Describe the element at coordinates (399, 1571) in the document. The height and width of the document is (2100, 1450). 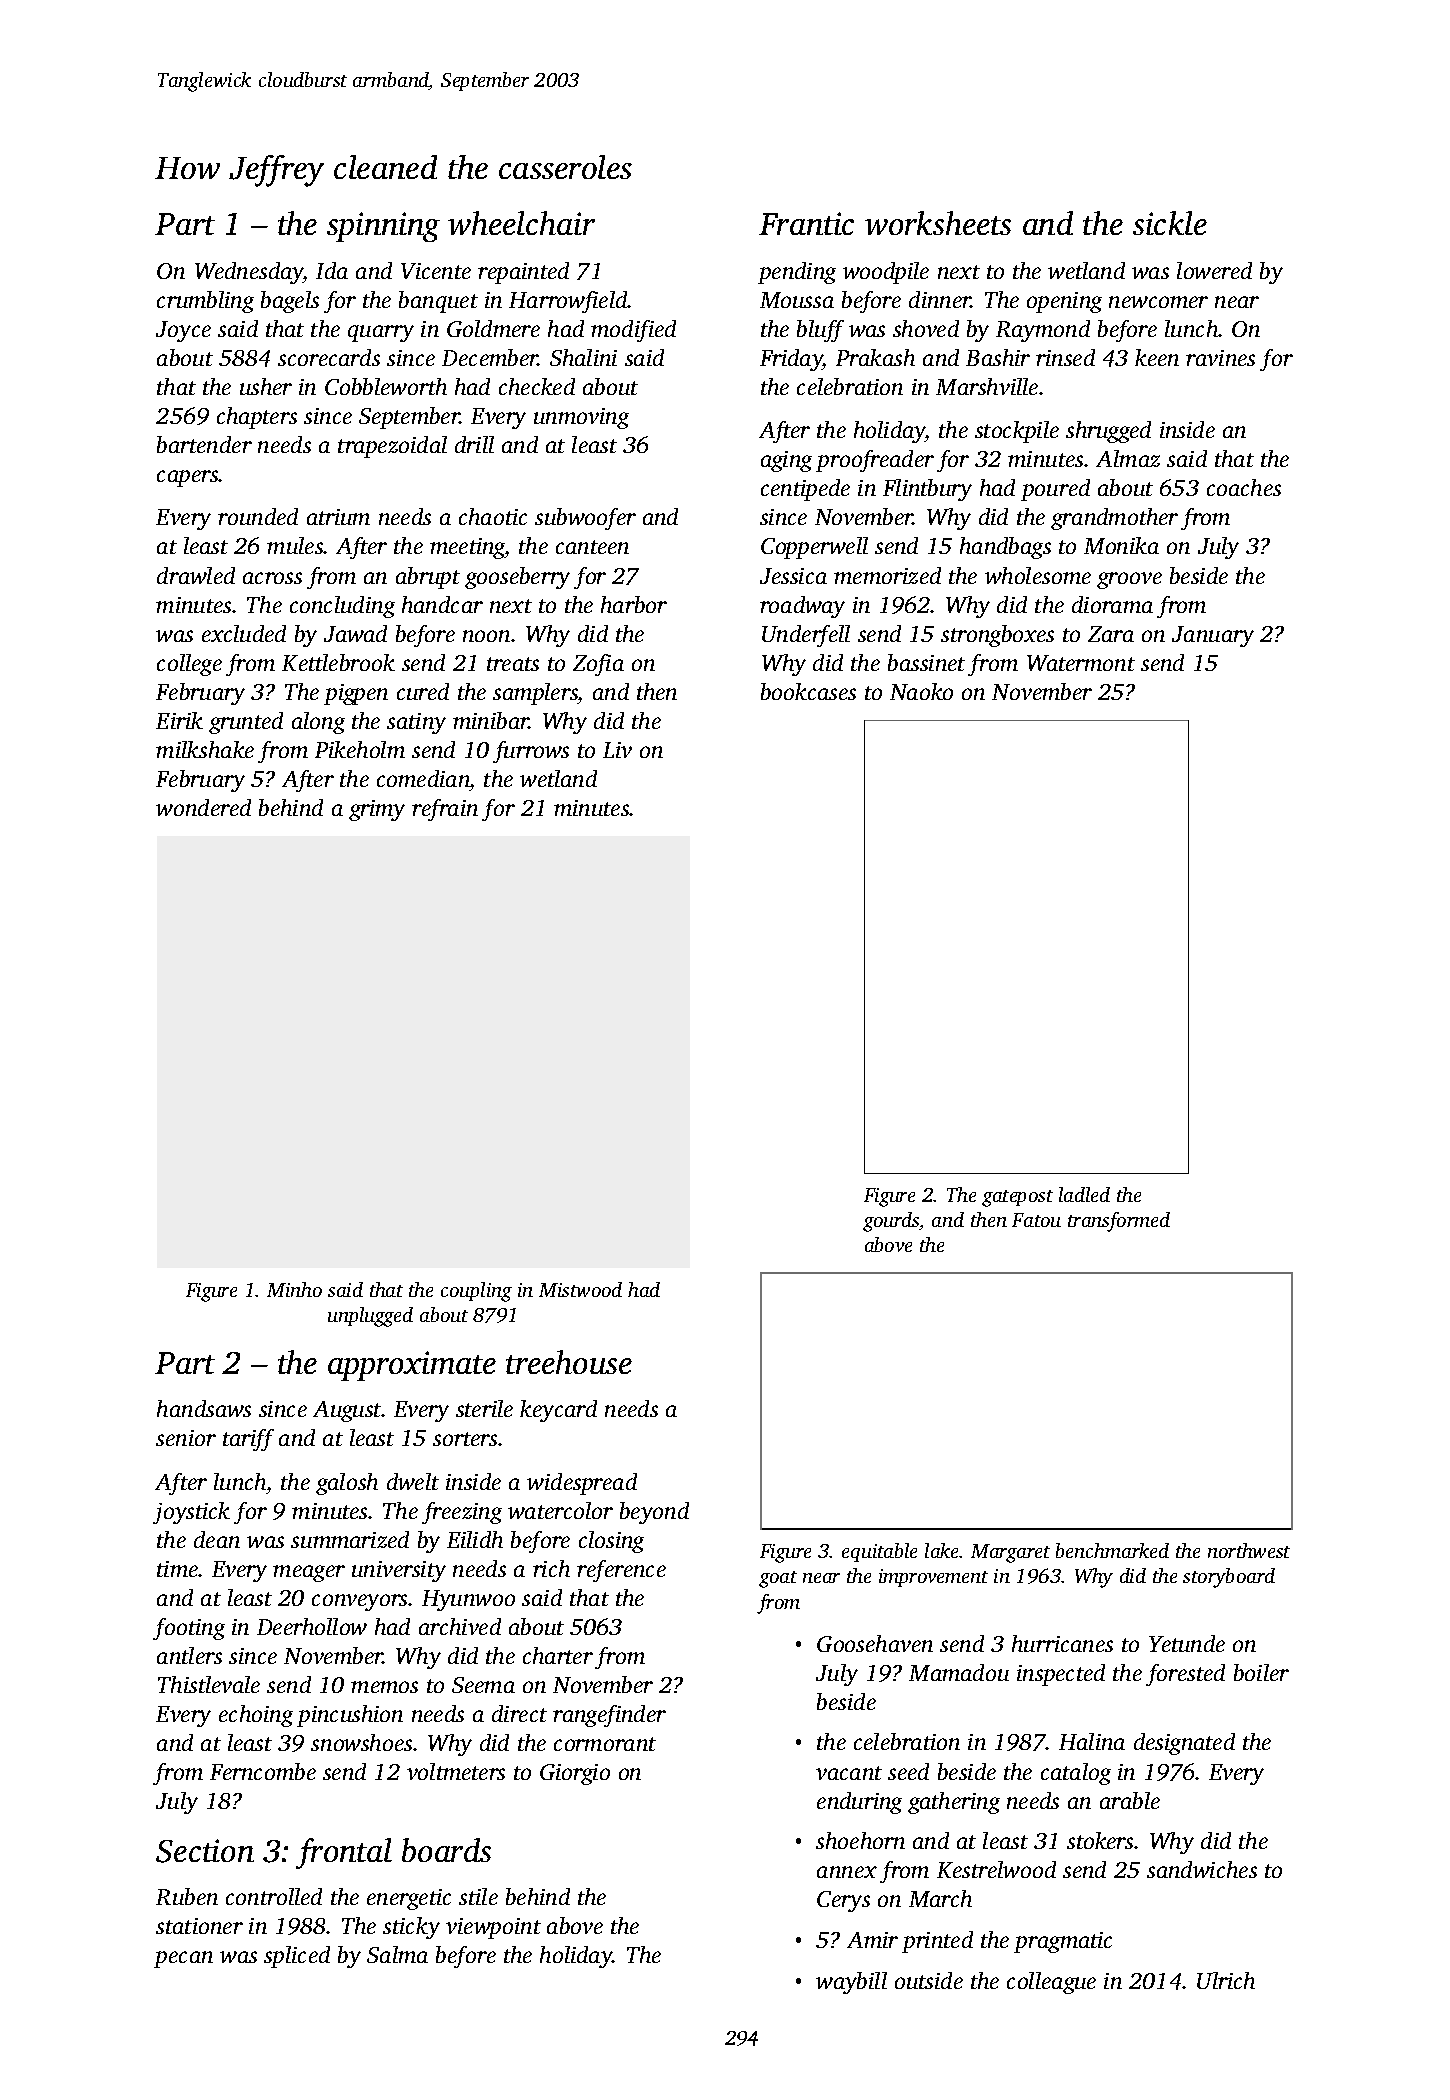
I see `university` at that location.
